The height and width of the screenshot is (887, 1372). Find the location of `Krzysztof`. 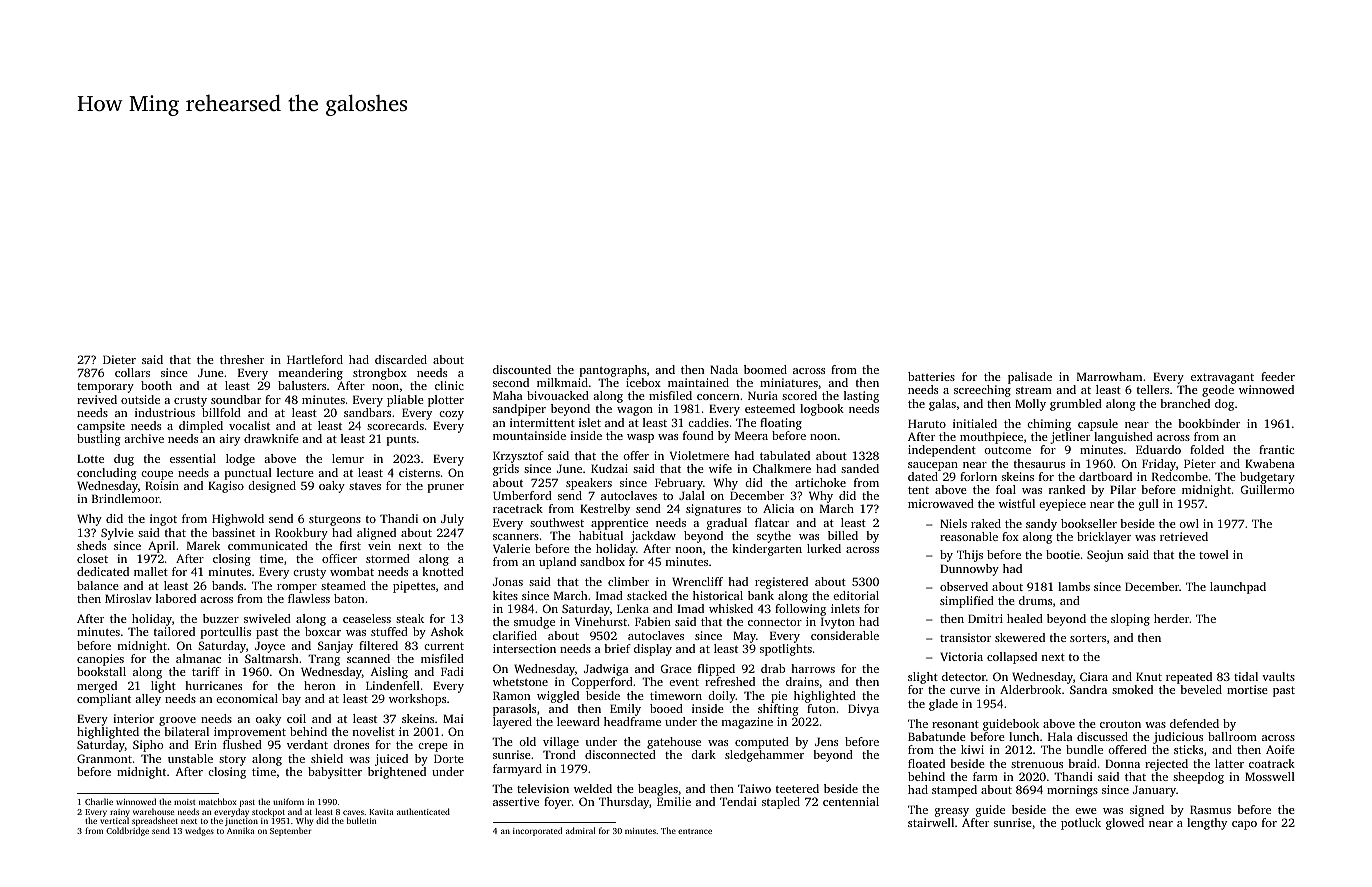

Krzysztof is located at coordinates (518, 457).
